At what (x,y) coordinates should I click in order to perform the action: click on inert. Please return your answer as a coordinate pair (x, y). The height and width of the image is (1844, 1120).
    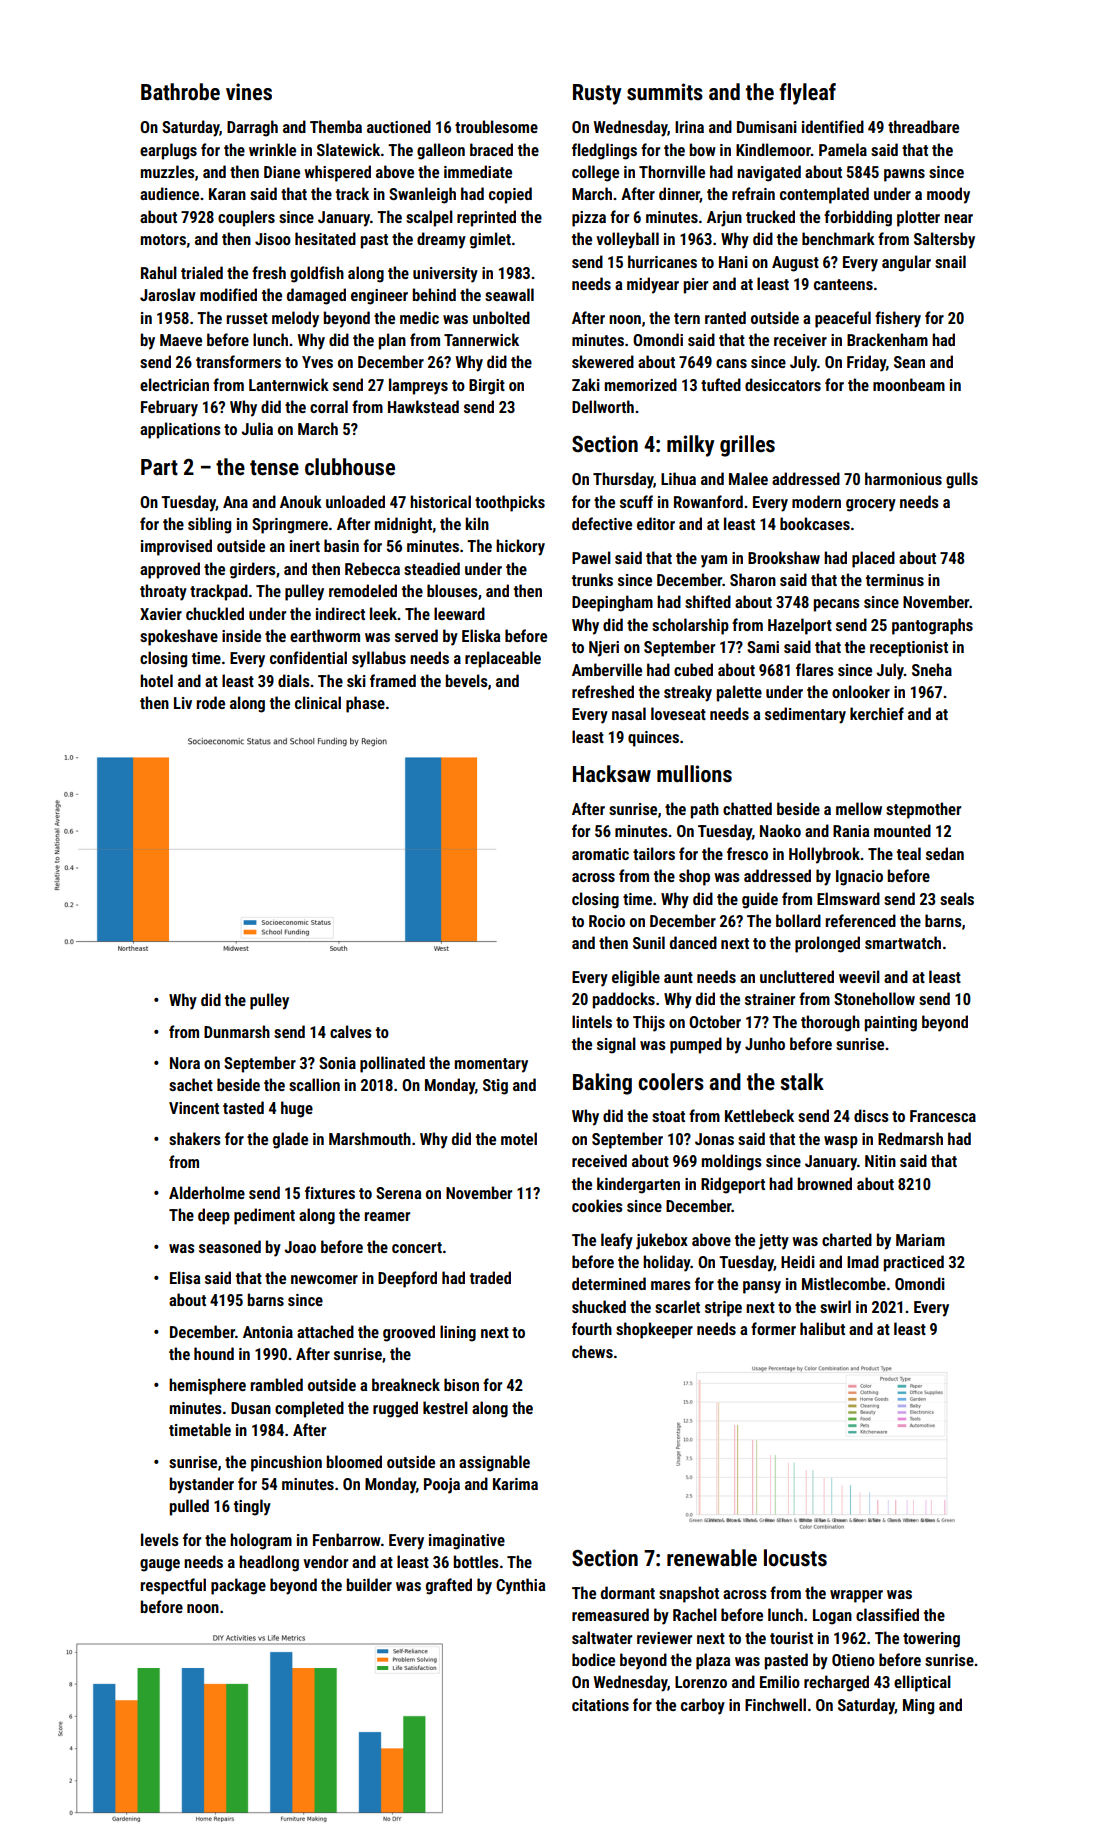
    Looking at the image, I should click on (305, 546).
